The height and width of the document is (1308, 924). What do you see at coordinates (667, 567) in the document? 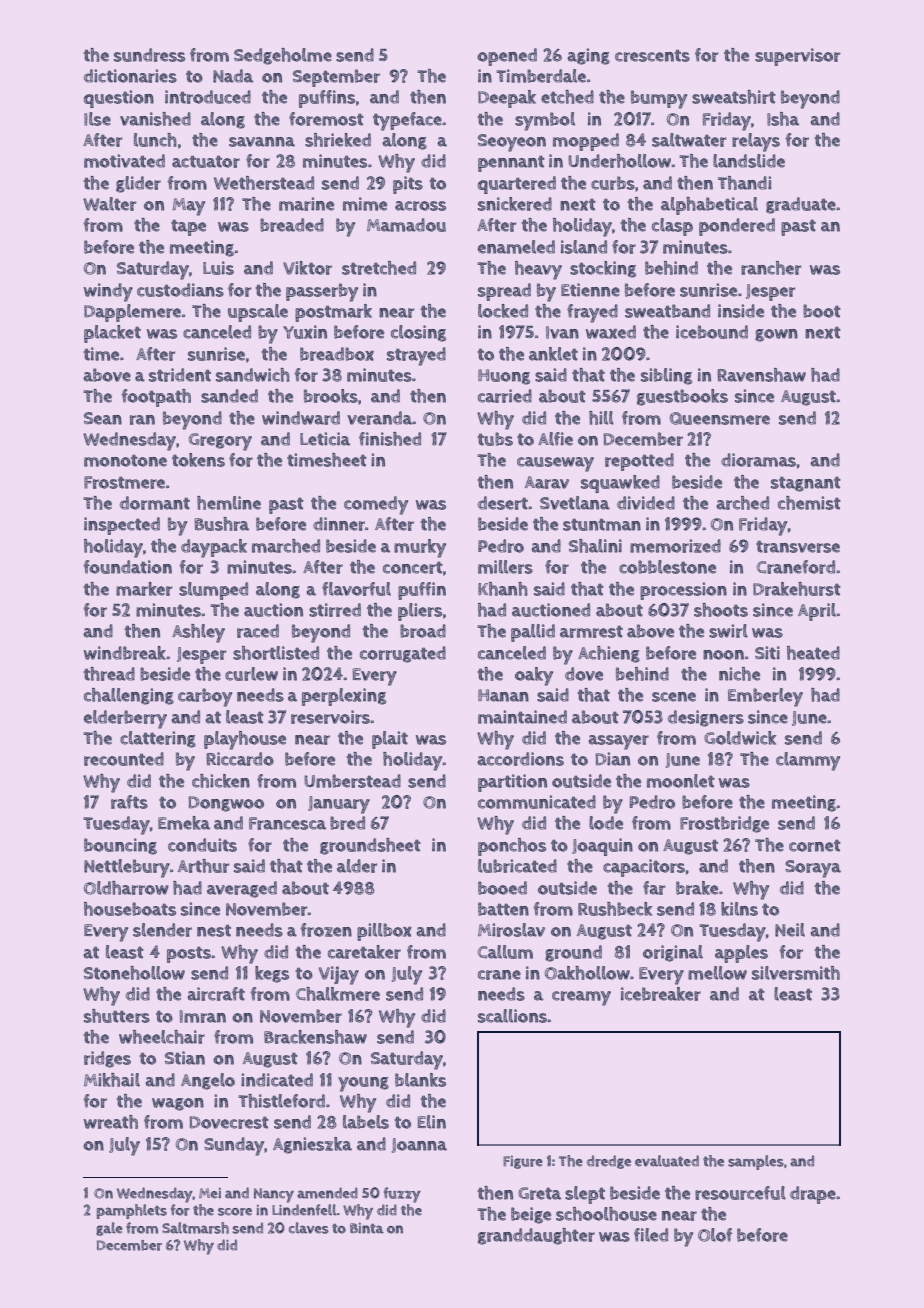
I see `cobblestone` at bounding box center [667, 567].
